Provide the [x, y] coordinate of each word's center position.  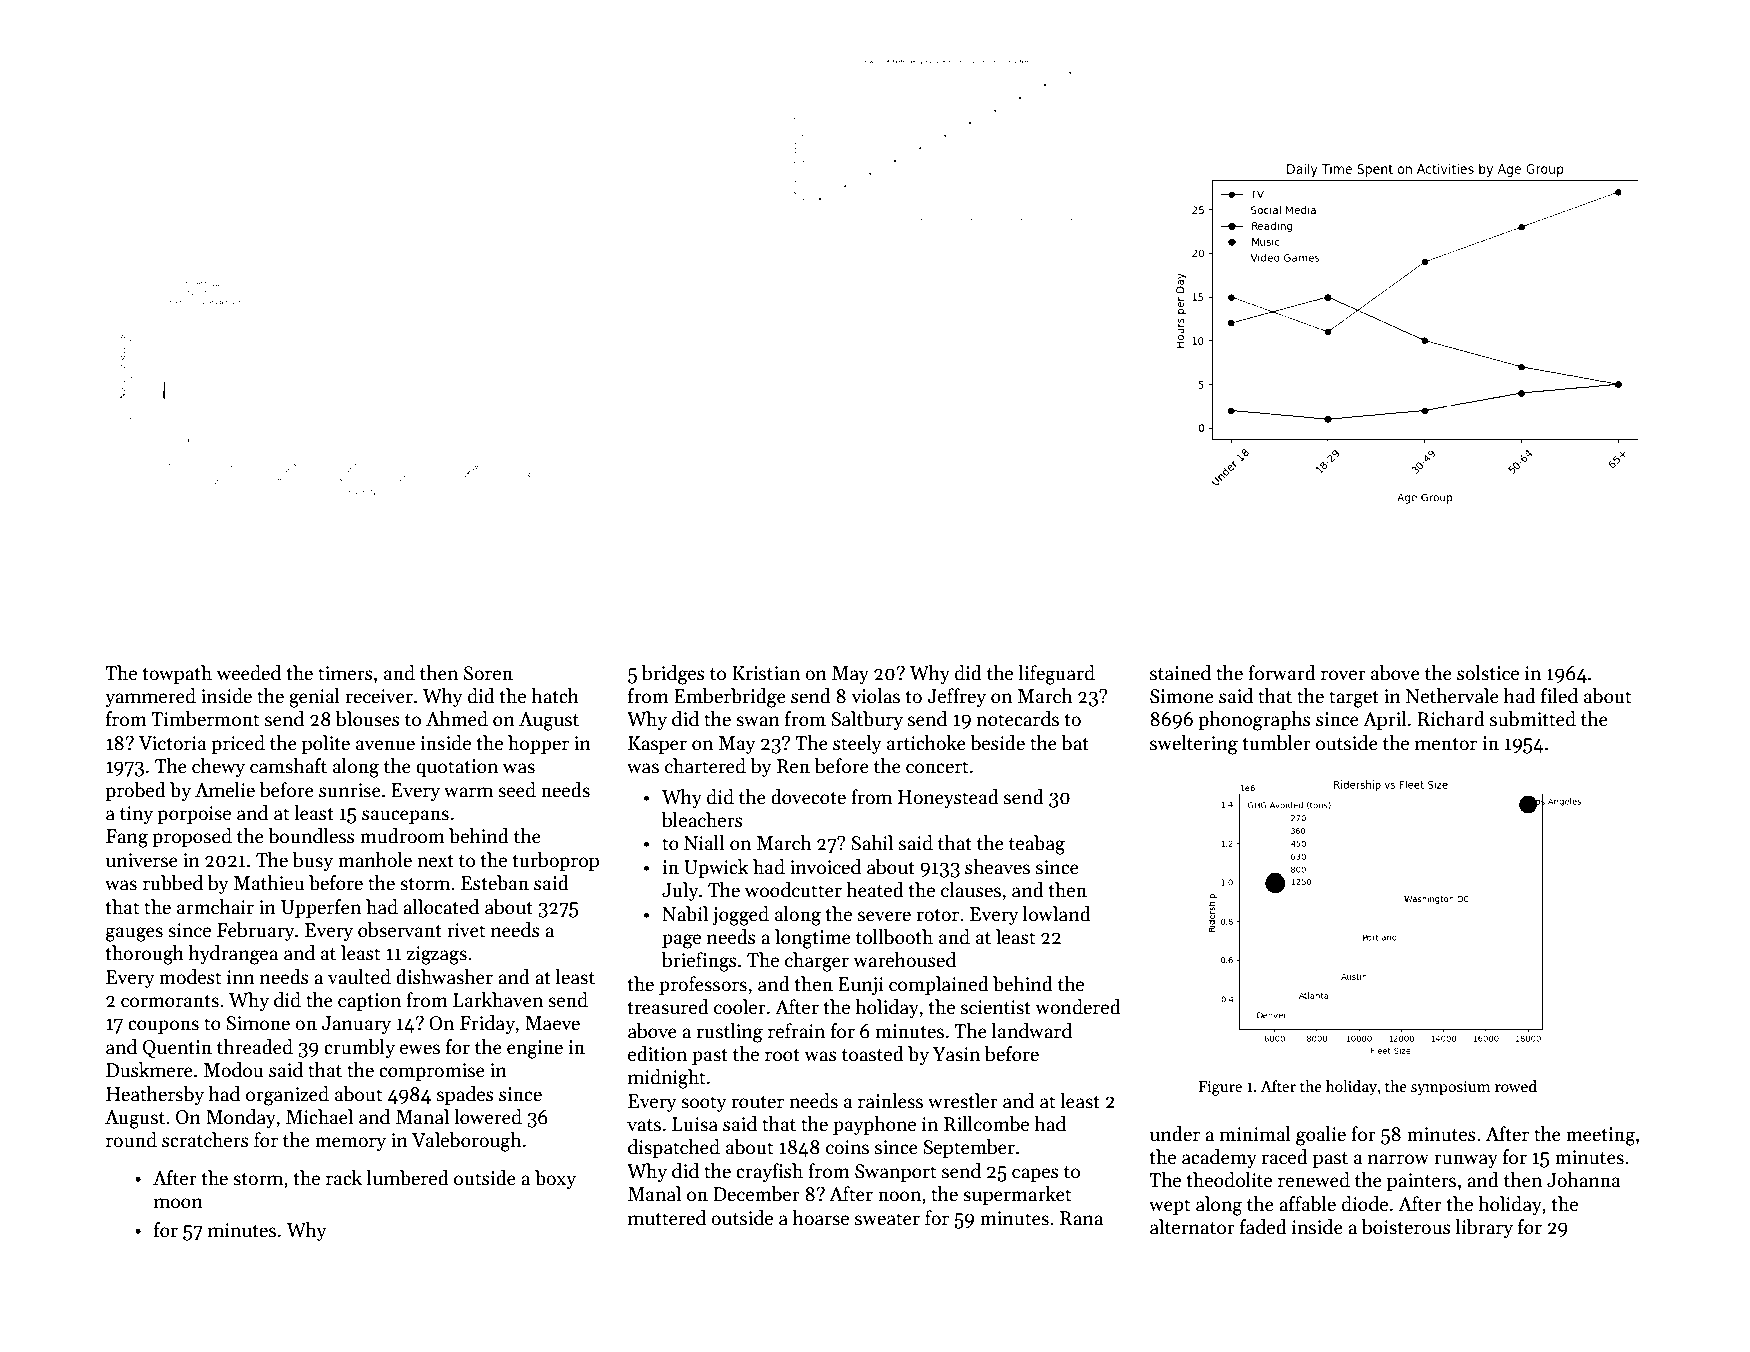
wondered [1078, 1007]
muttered [667, 1218]
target [1354, 699]
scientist [996, 1007]
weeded [249, 673]
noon [899, 1196]
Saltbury [867, 720]
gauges [134, 934]
